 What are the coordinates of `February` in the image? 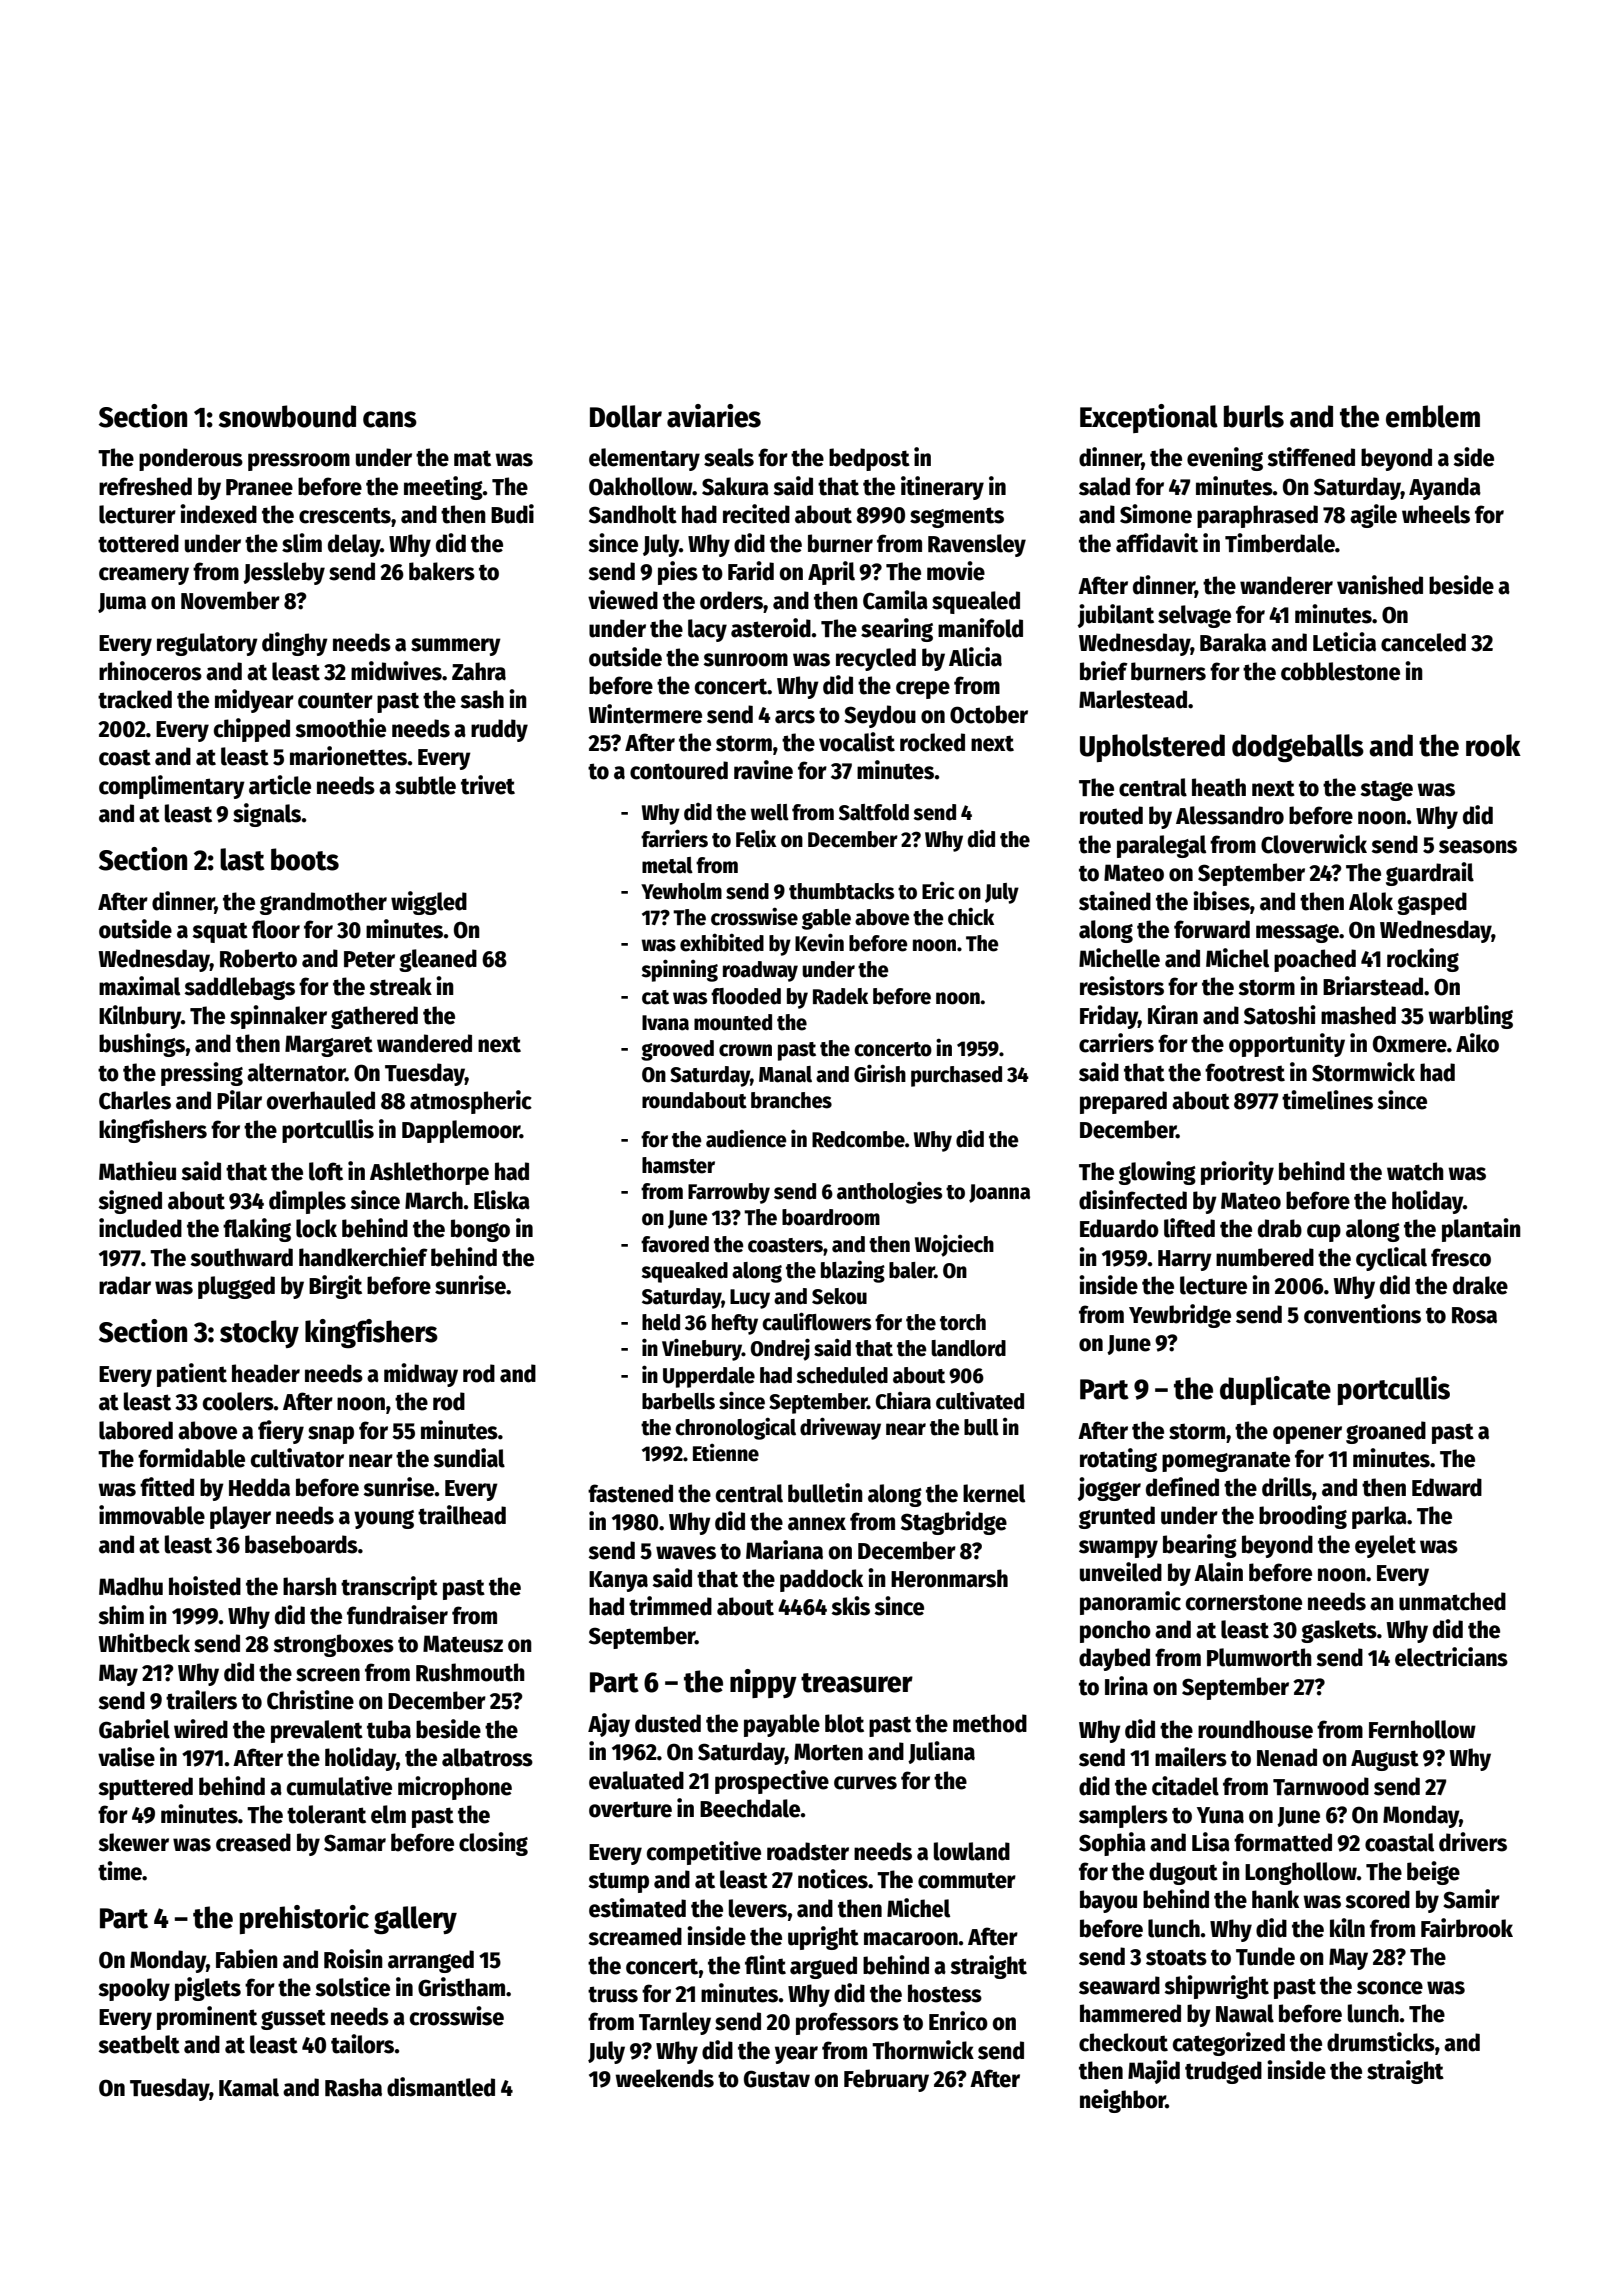 It's located at (886, 2080).
